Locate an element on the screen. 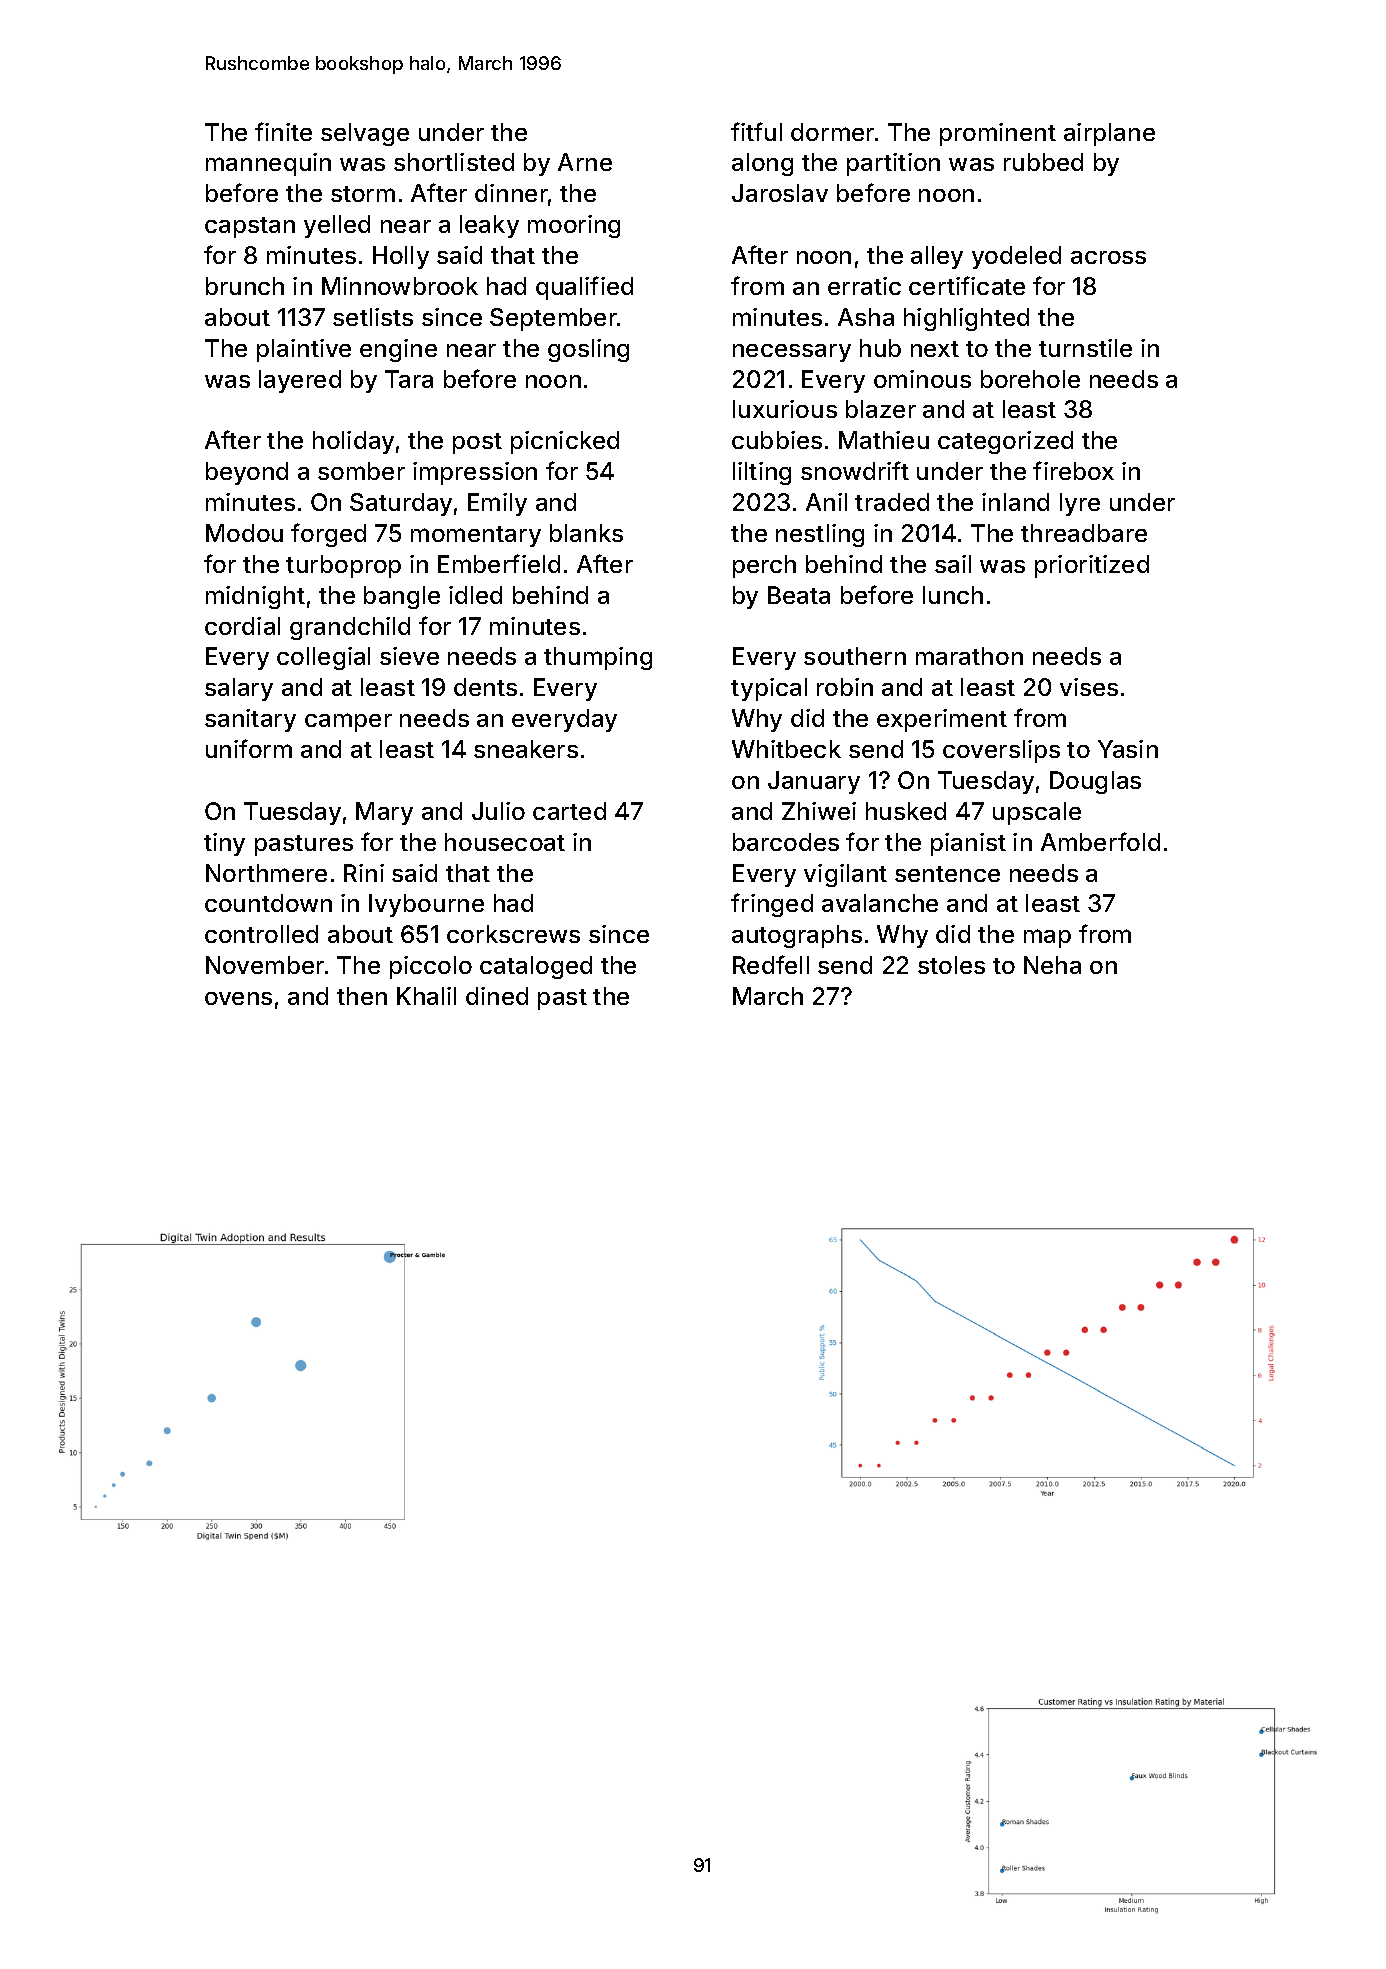  luxurious is located at coordinates (785, 409).
